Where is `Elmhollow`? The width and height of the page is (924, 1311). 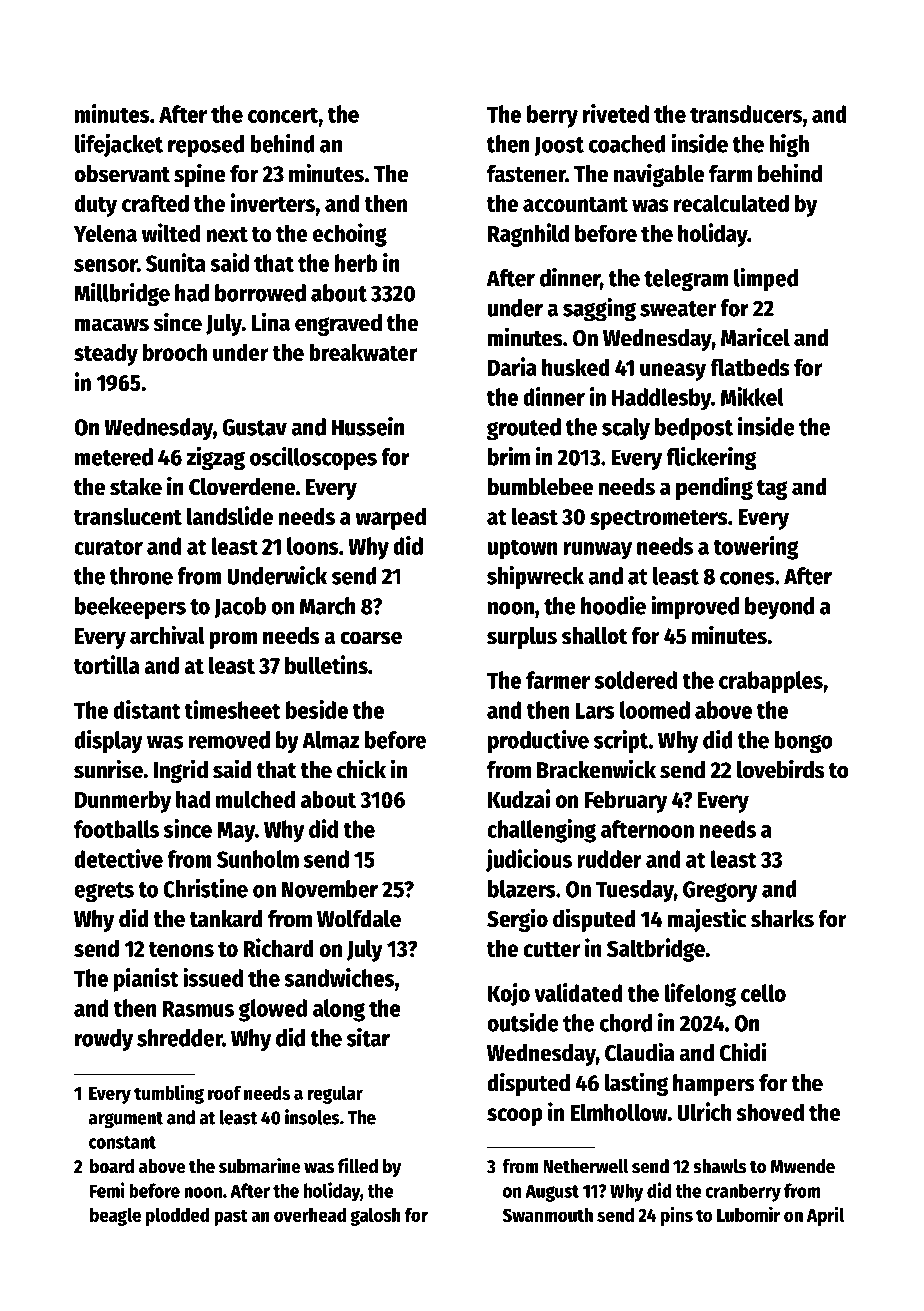 Elmhollow is located at coordinates (619, 1112).
